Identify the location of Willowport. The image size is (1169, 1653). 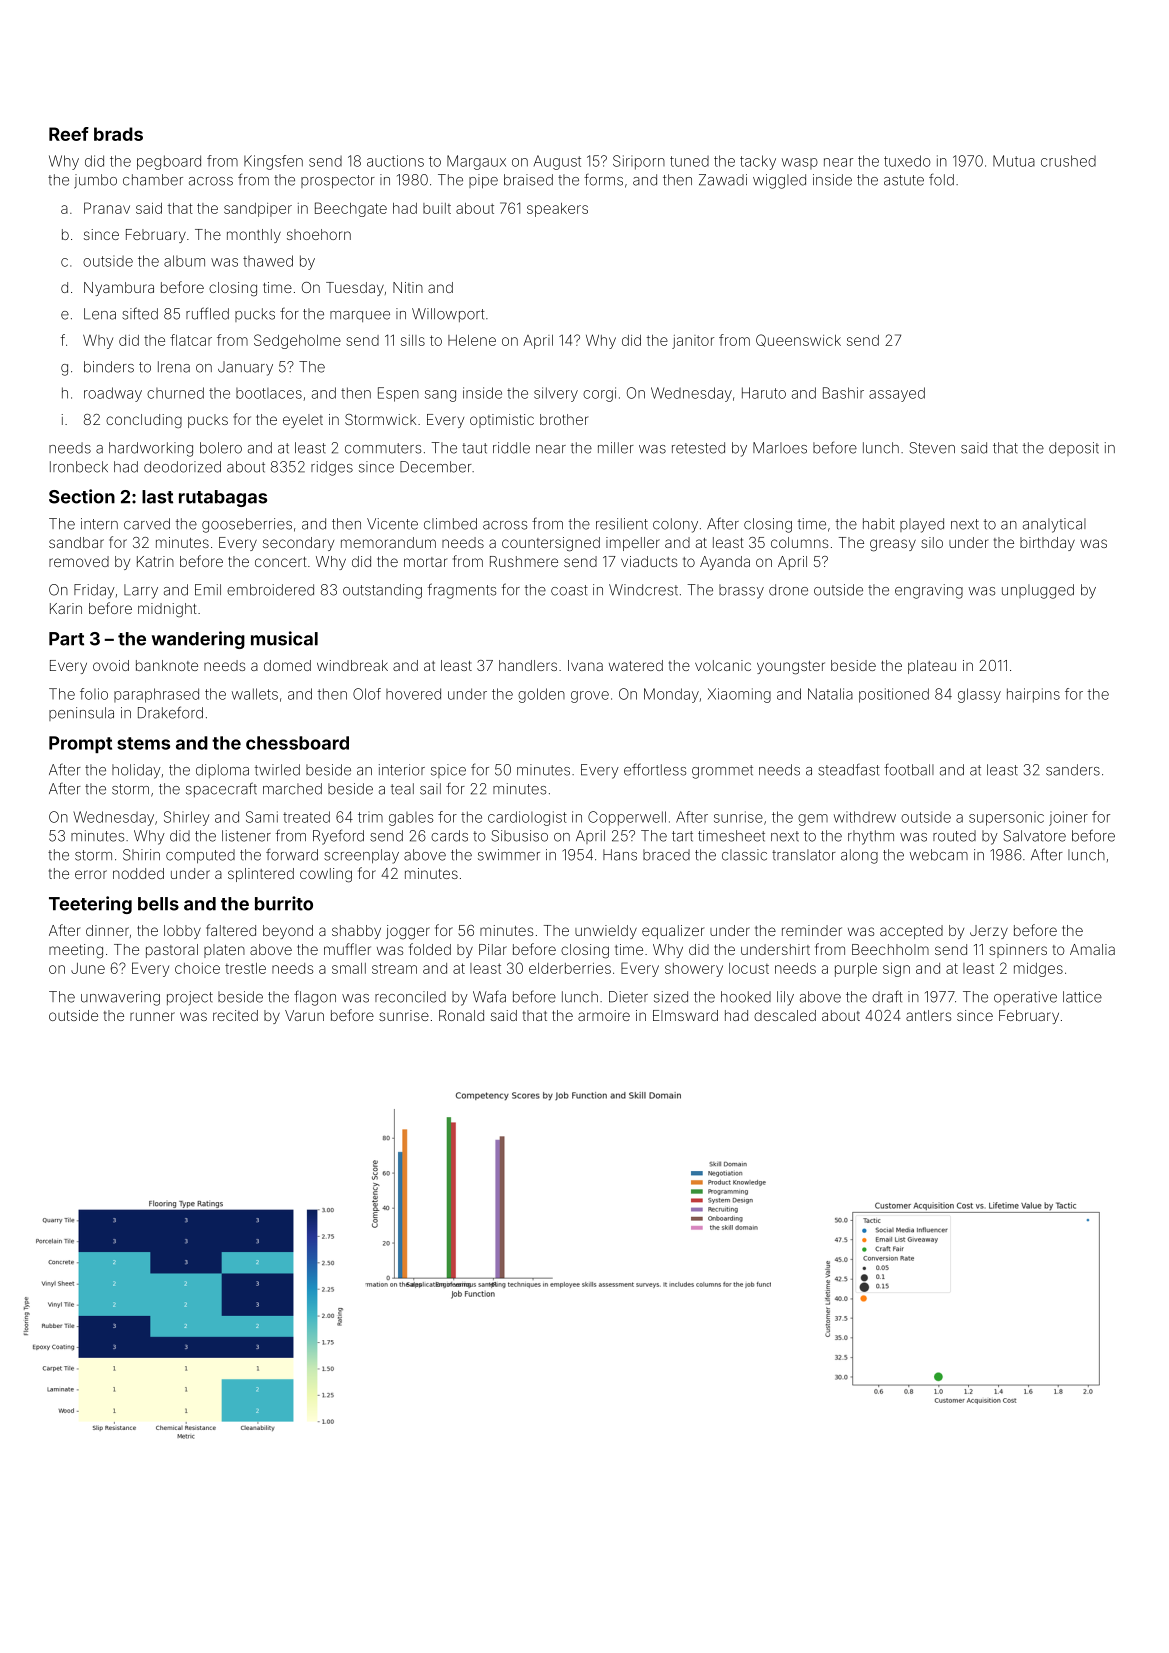
(448, 315).
